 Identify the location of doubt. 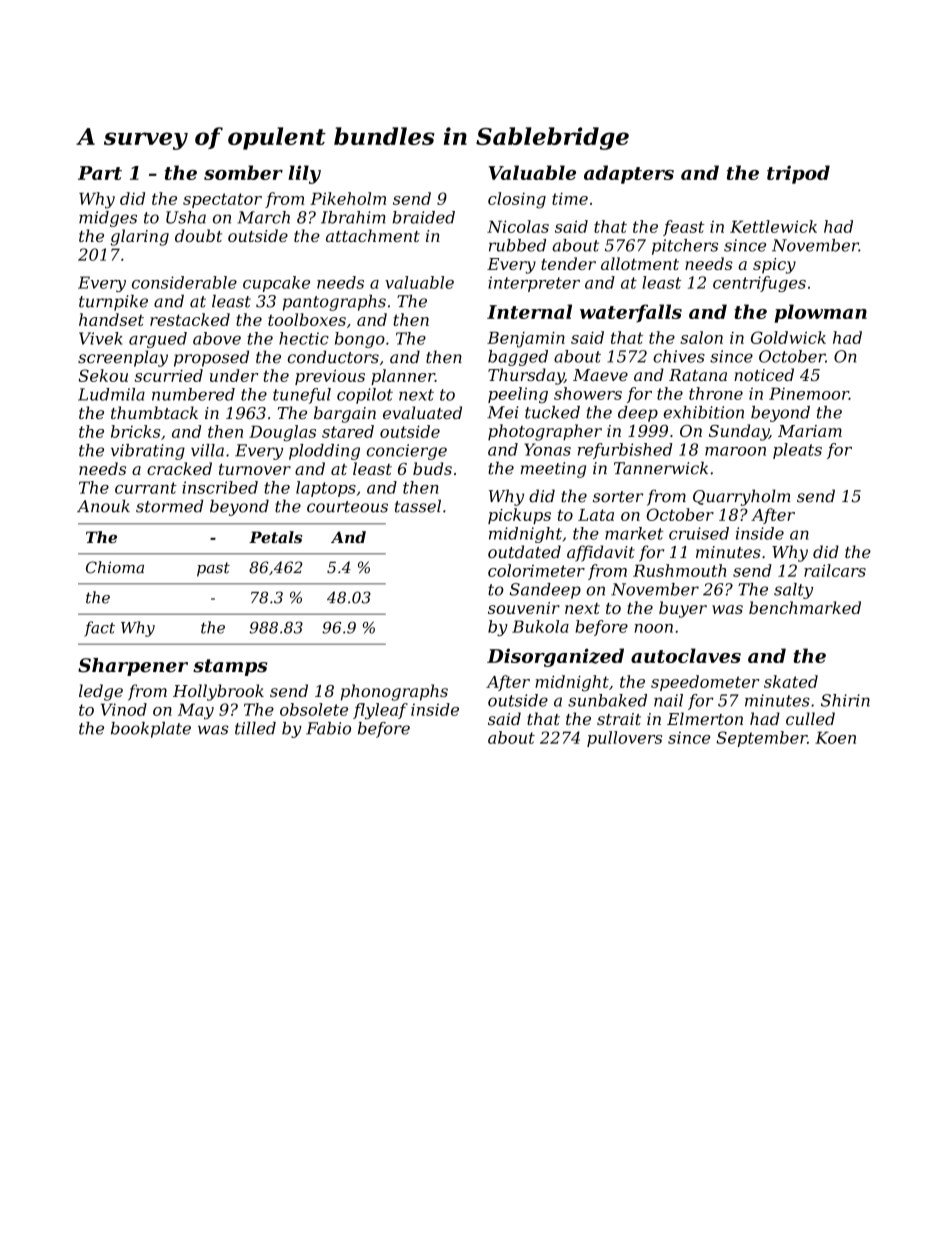
(198, 235).
